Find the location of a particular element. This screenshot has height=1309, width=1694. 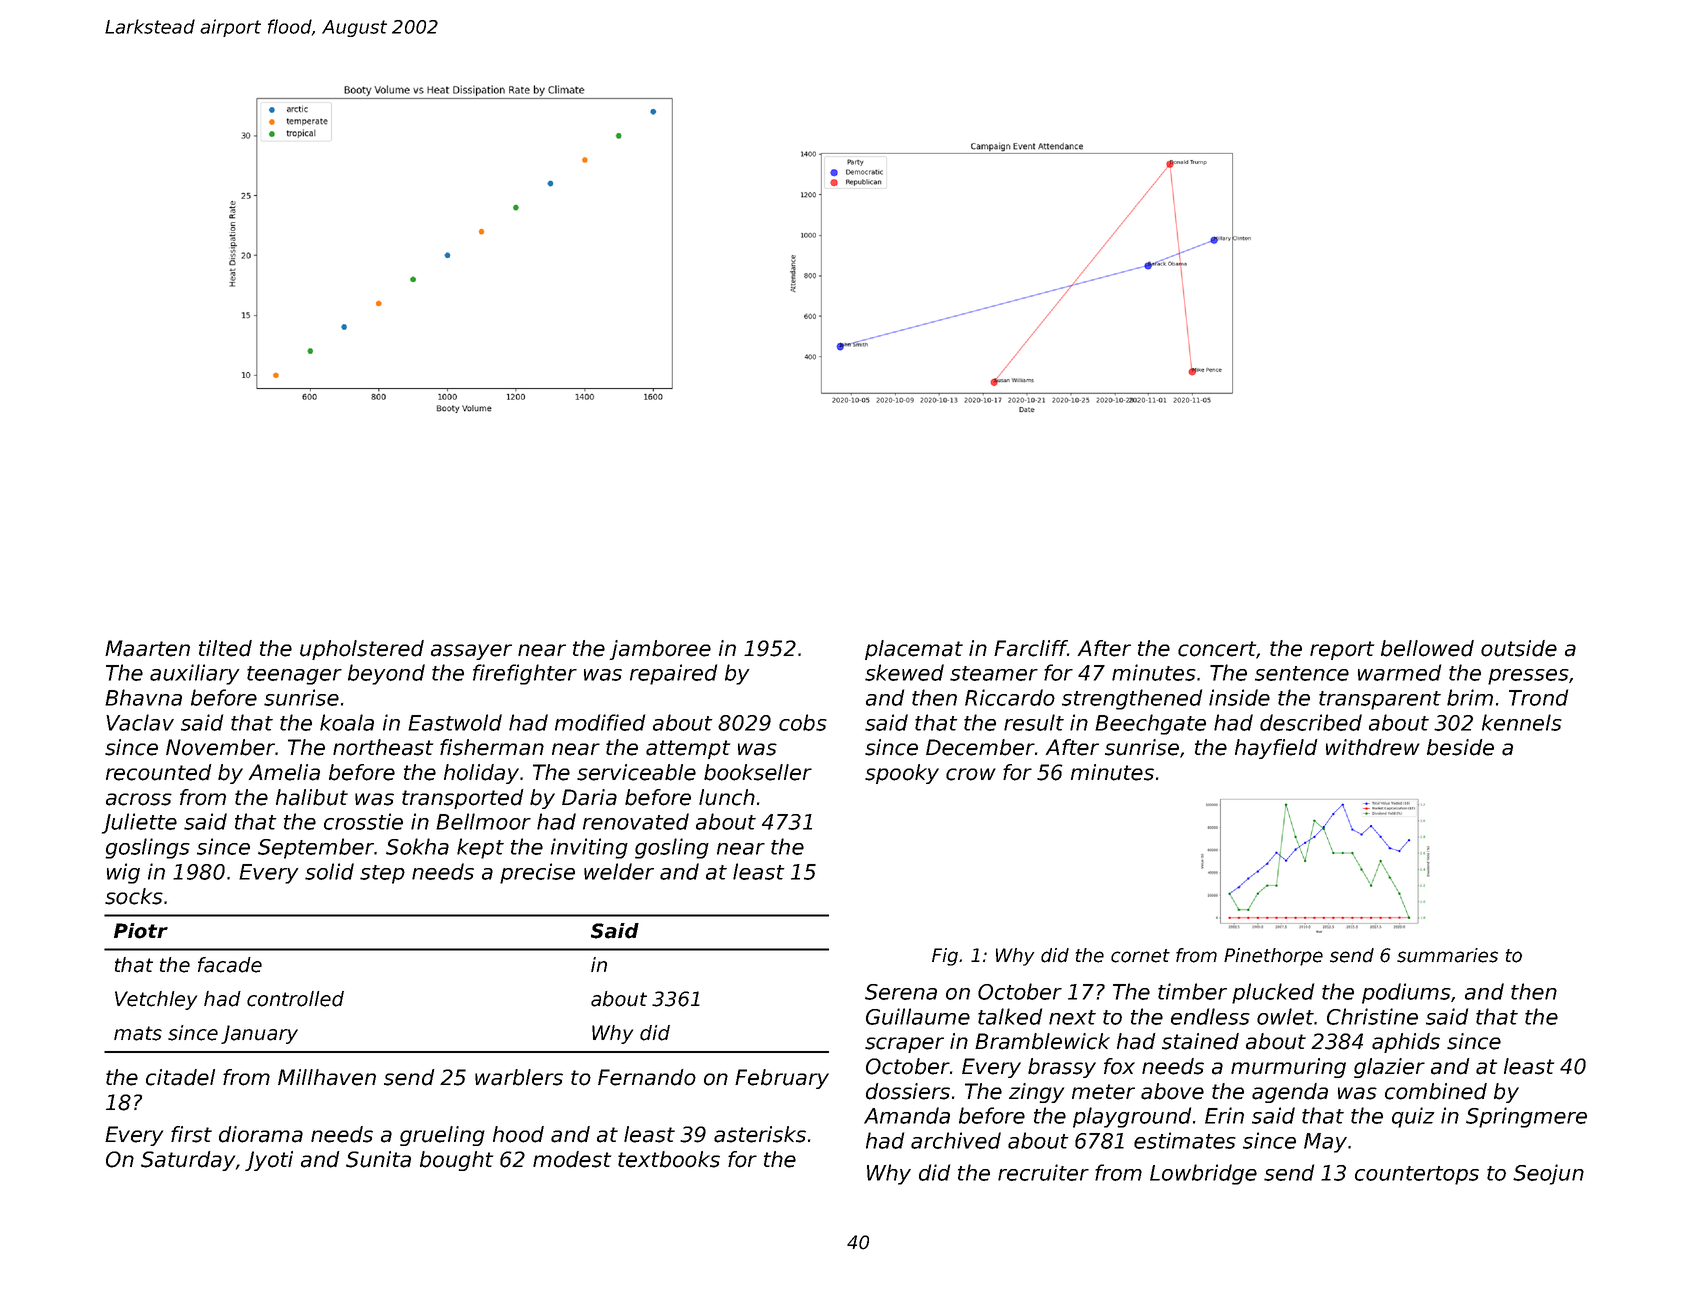

concert is located at coordinates (1217, 649).
